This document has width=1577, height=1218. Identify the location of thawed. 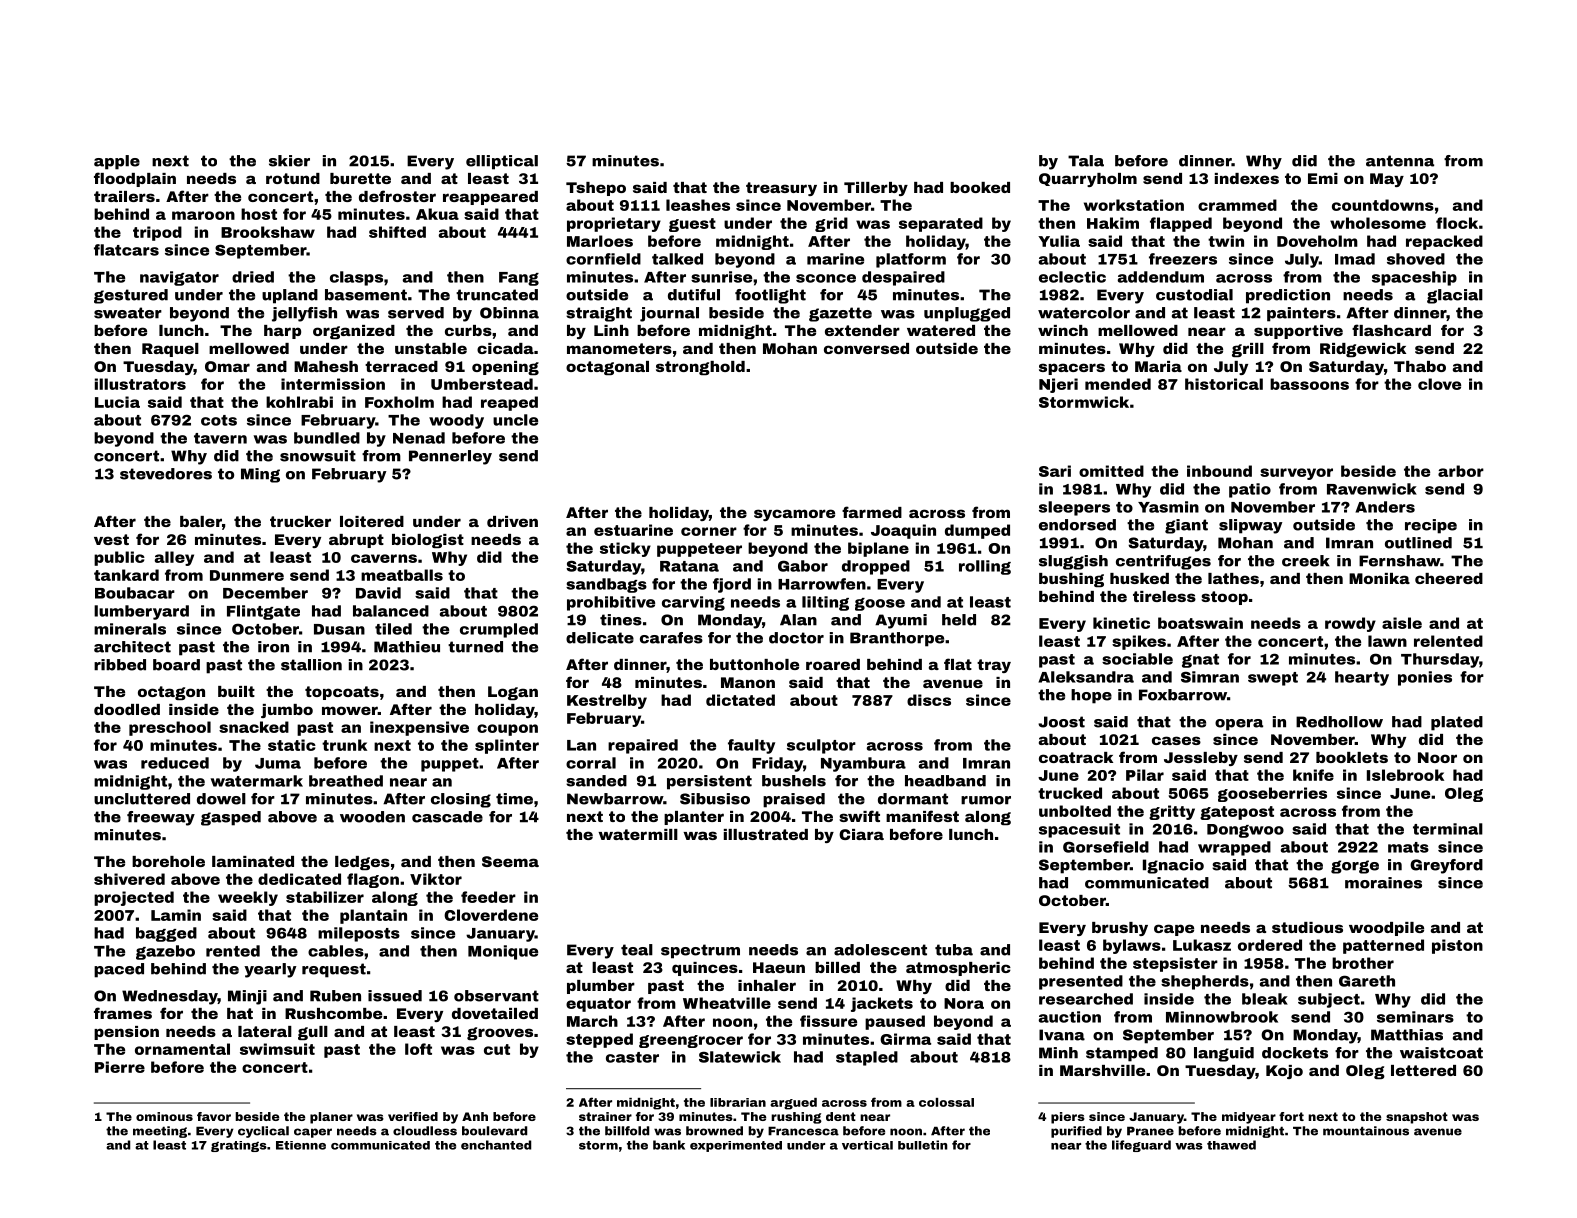
(1231, 1145).
